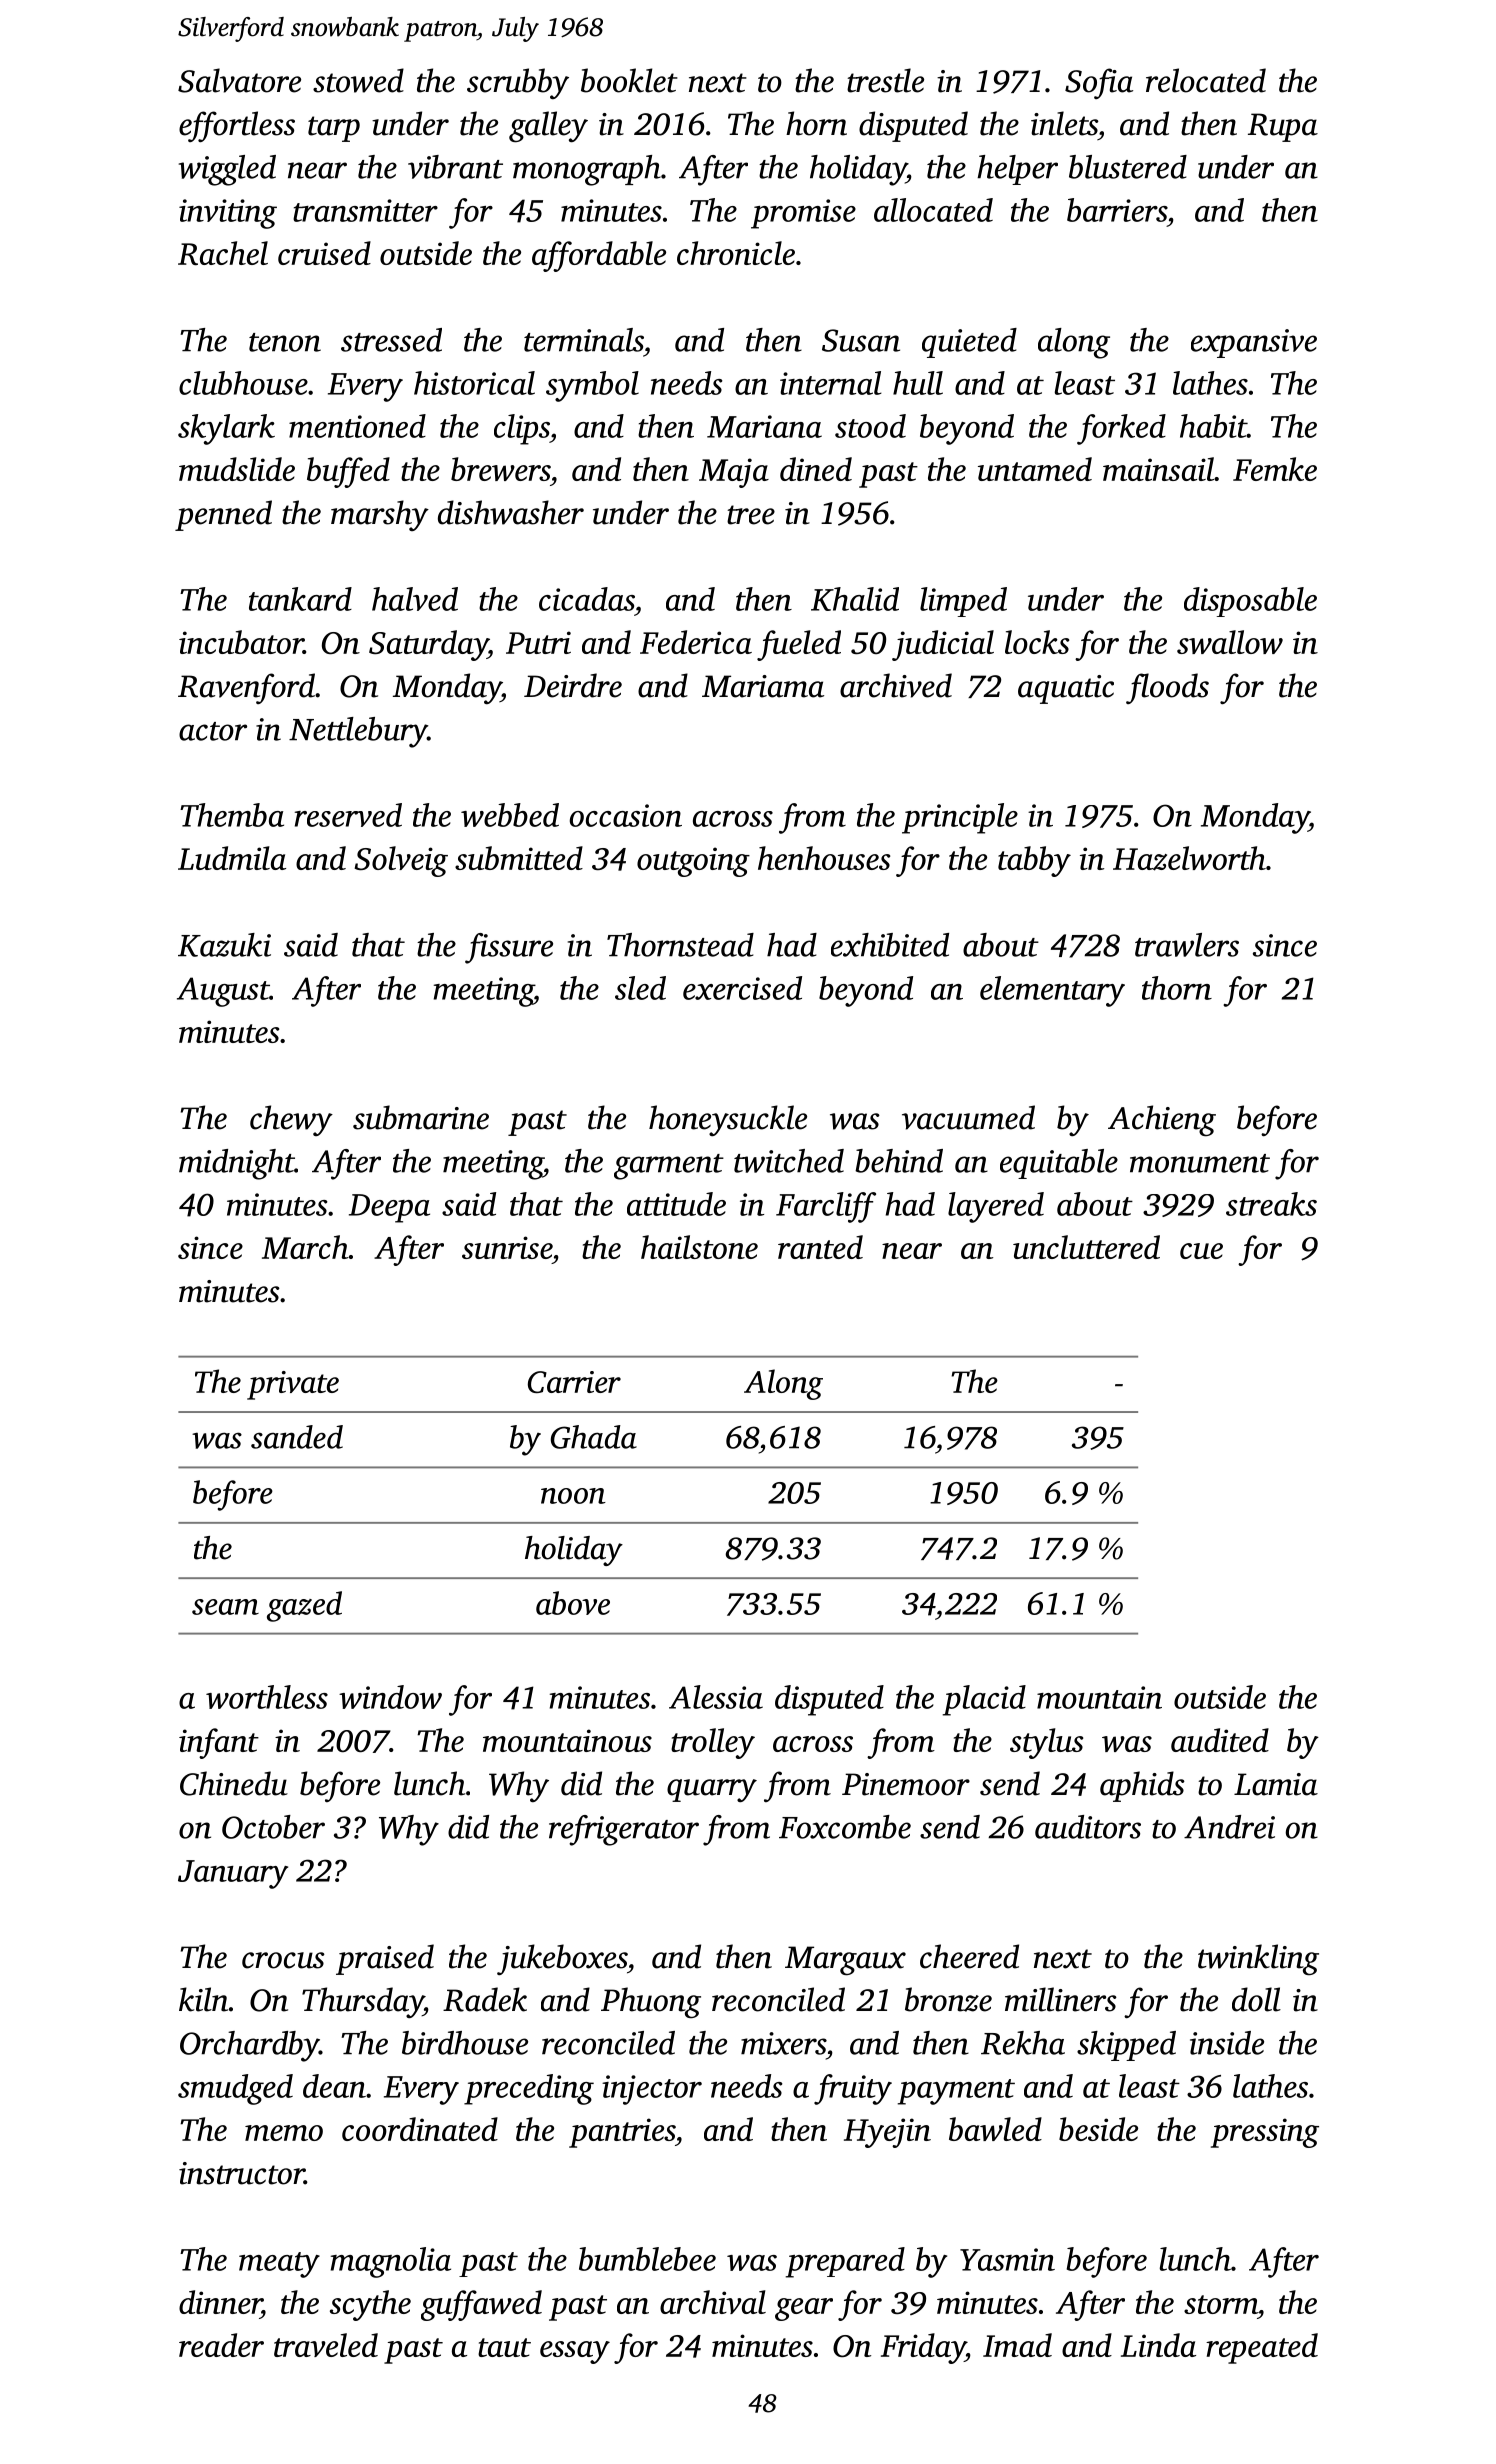  Describe the element at coordinates (716, 1697) in the image. I see `Alessia` at that location.
